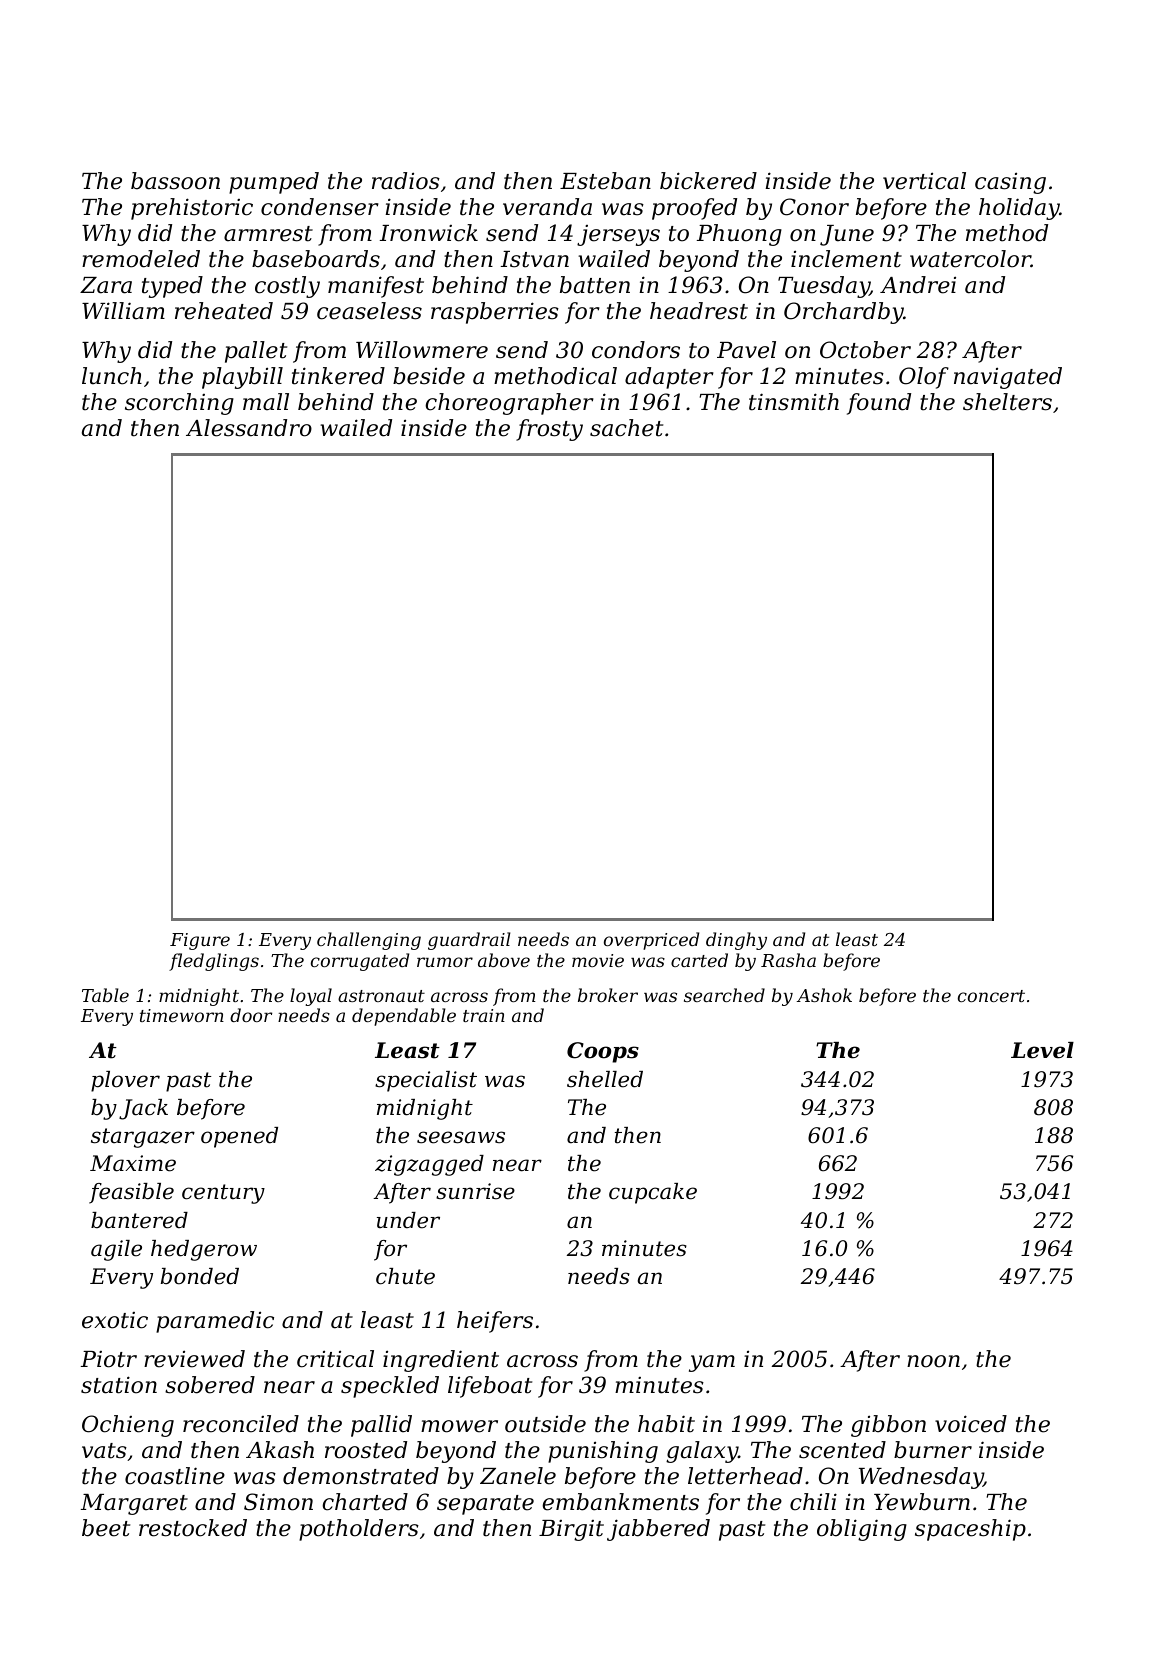  What do you see at coordinates (249, 428) in the document?
I see `Alessandro` at bounding box center [249, 428].
